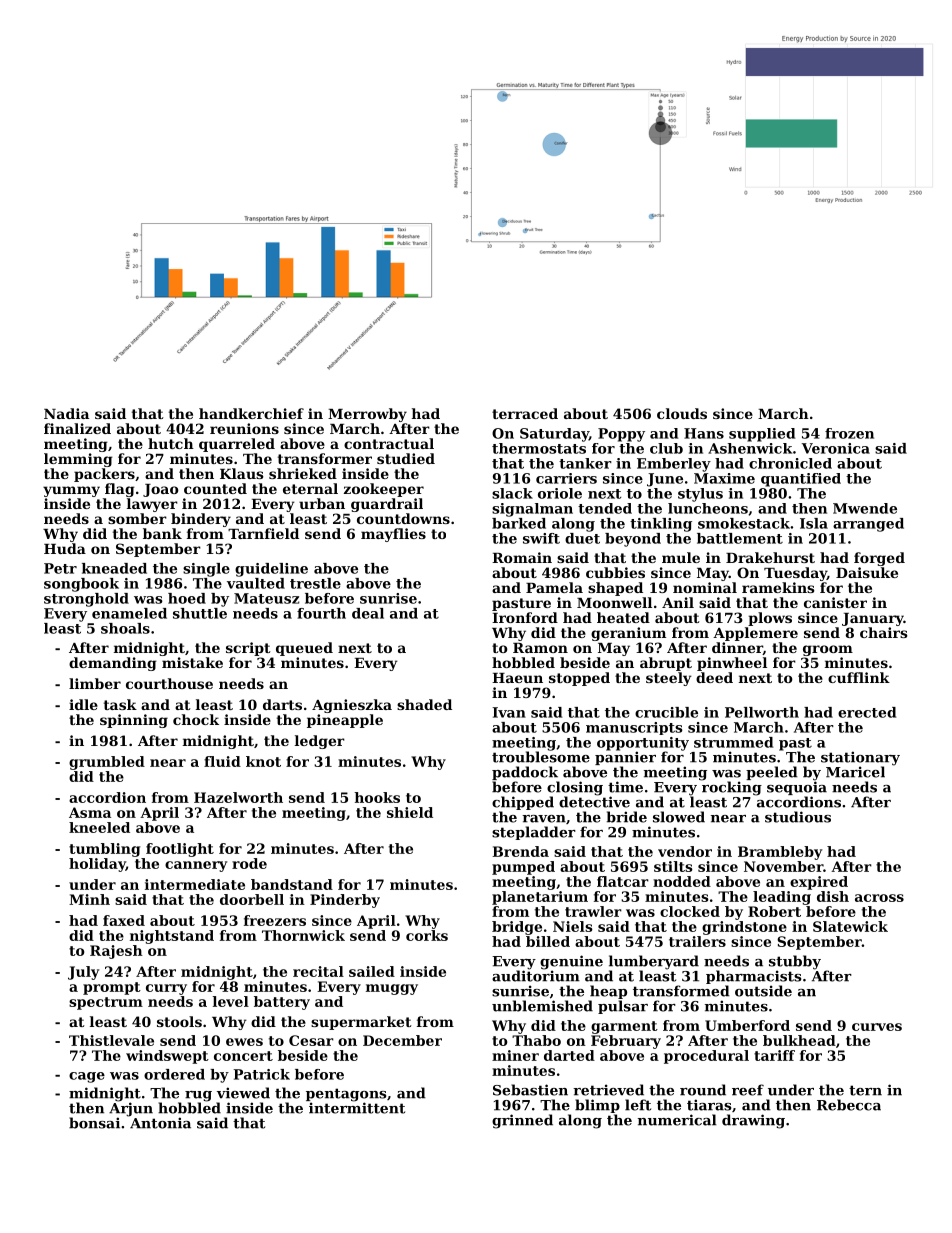  What do you see at coordinates (747, 1025) in the page?
I see `Umberford` at bounding box center [747, 1025].
